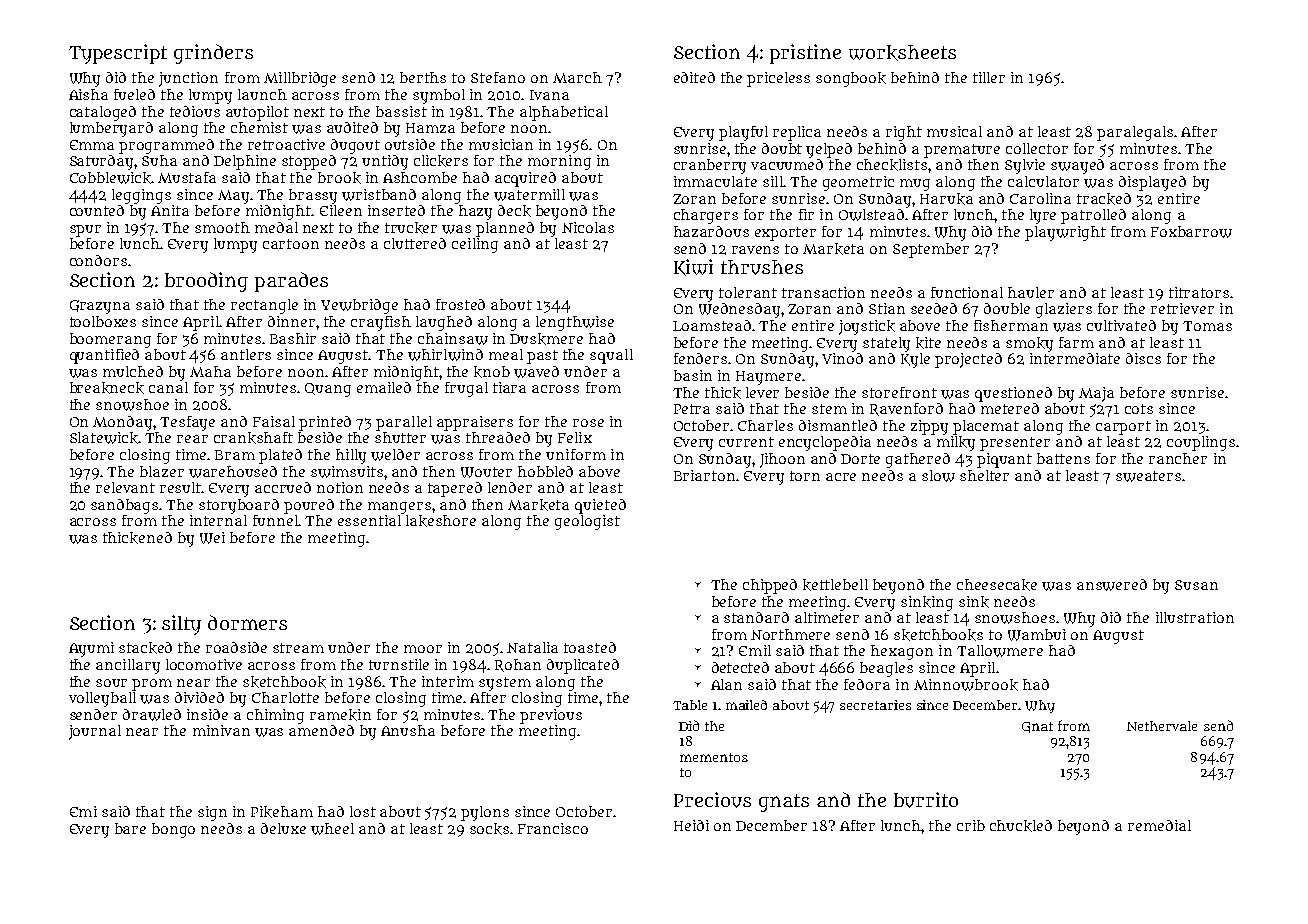 This page has width=1308, height=924. Describe the element at coordinates (691, 825) in the page. I see `Heidi` at that location.
